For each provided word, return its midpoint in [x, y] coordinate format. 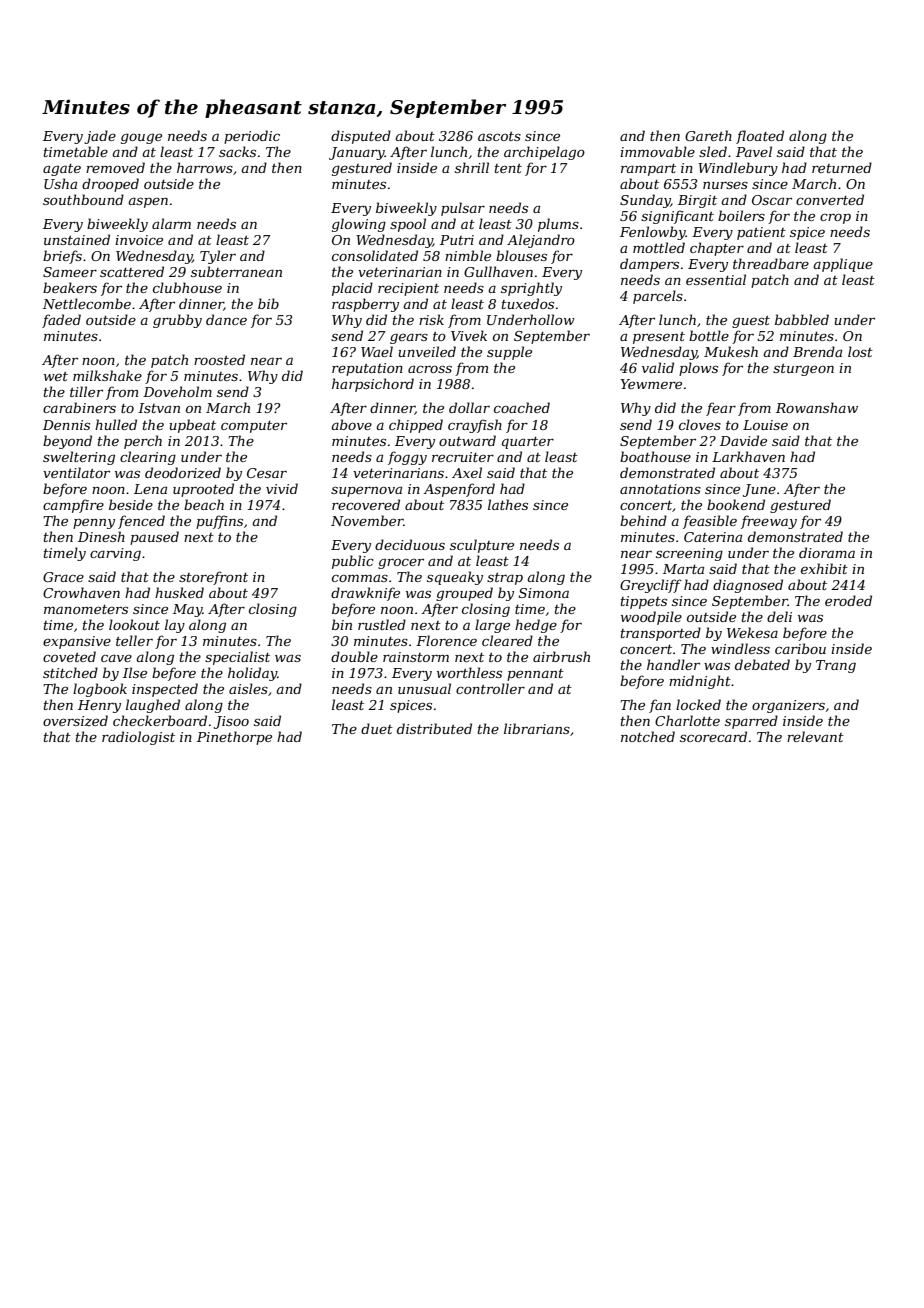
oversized [75, 721]
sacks [237, 151]
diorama [827, 552]
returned [842, 167]
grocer [401, 563]
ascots [499, 136]
